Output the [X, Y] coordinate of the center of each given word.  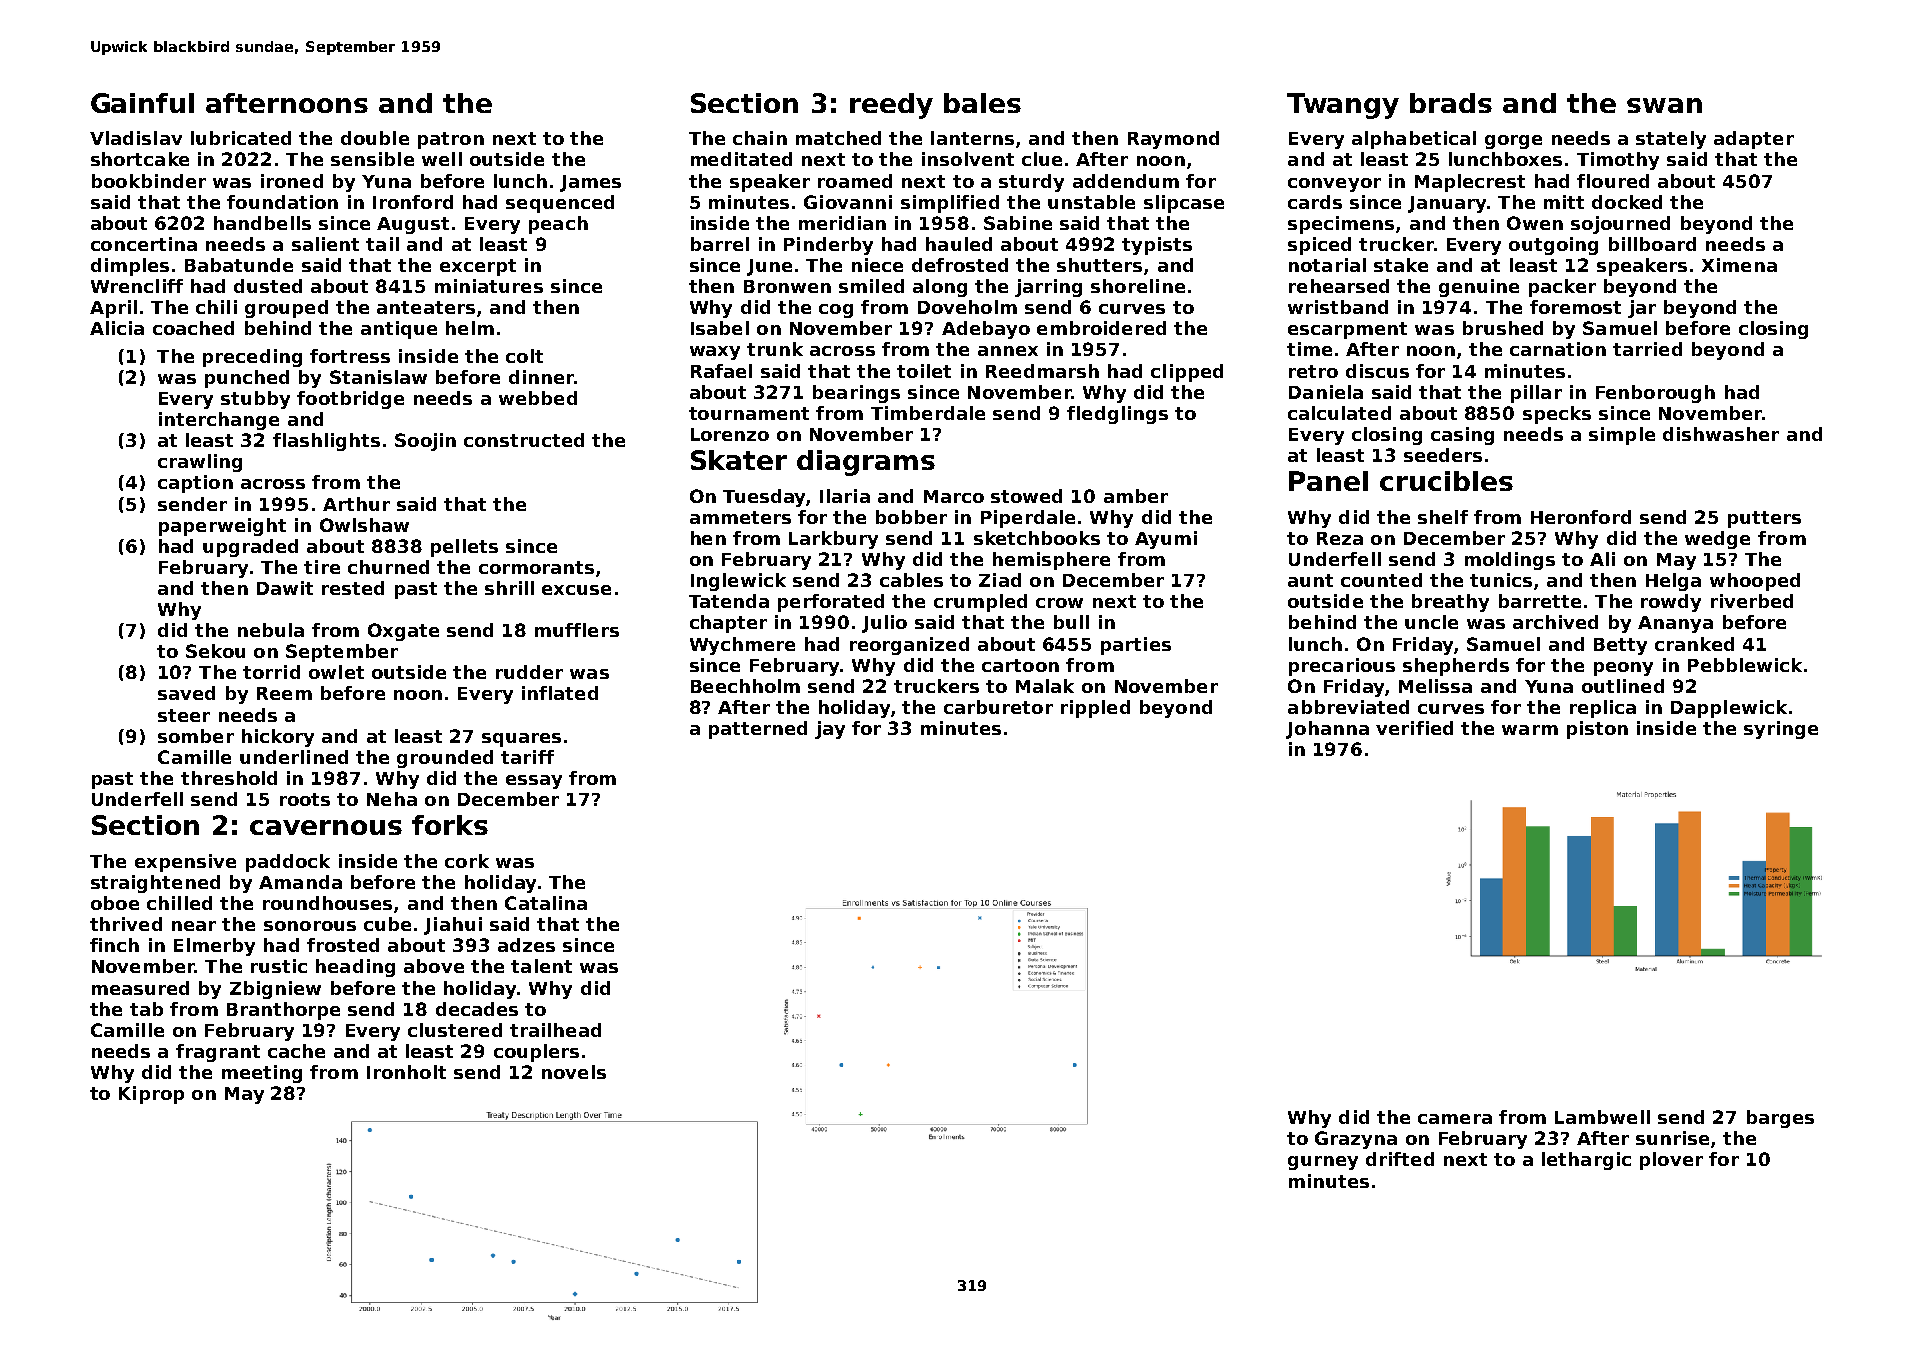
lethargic [1586, 1161]
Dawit [285, 588]
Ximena [1739, 265]
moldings [1510, 561]
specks [1557, 415]
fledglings [1117, 415]
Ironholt [406, 1072]
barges [1780, 1119]
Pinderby [828, 246]
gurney [1323, 1163]
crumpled [980, 603]
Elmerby [214, 947]
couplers [536, 1053]
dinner [541, 377]
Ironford [413, 202]
